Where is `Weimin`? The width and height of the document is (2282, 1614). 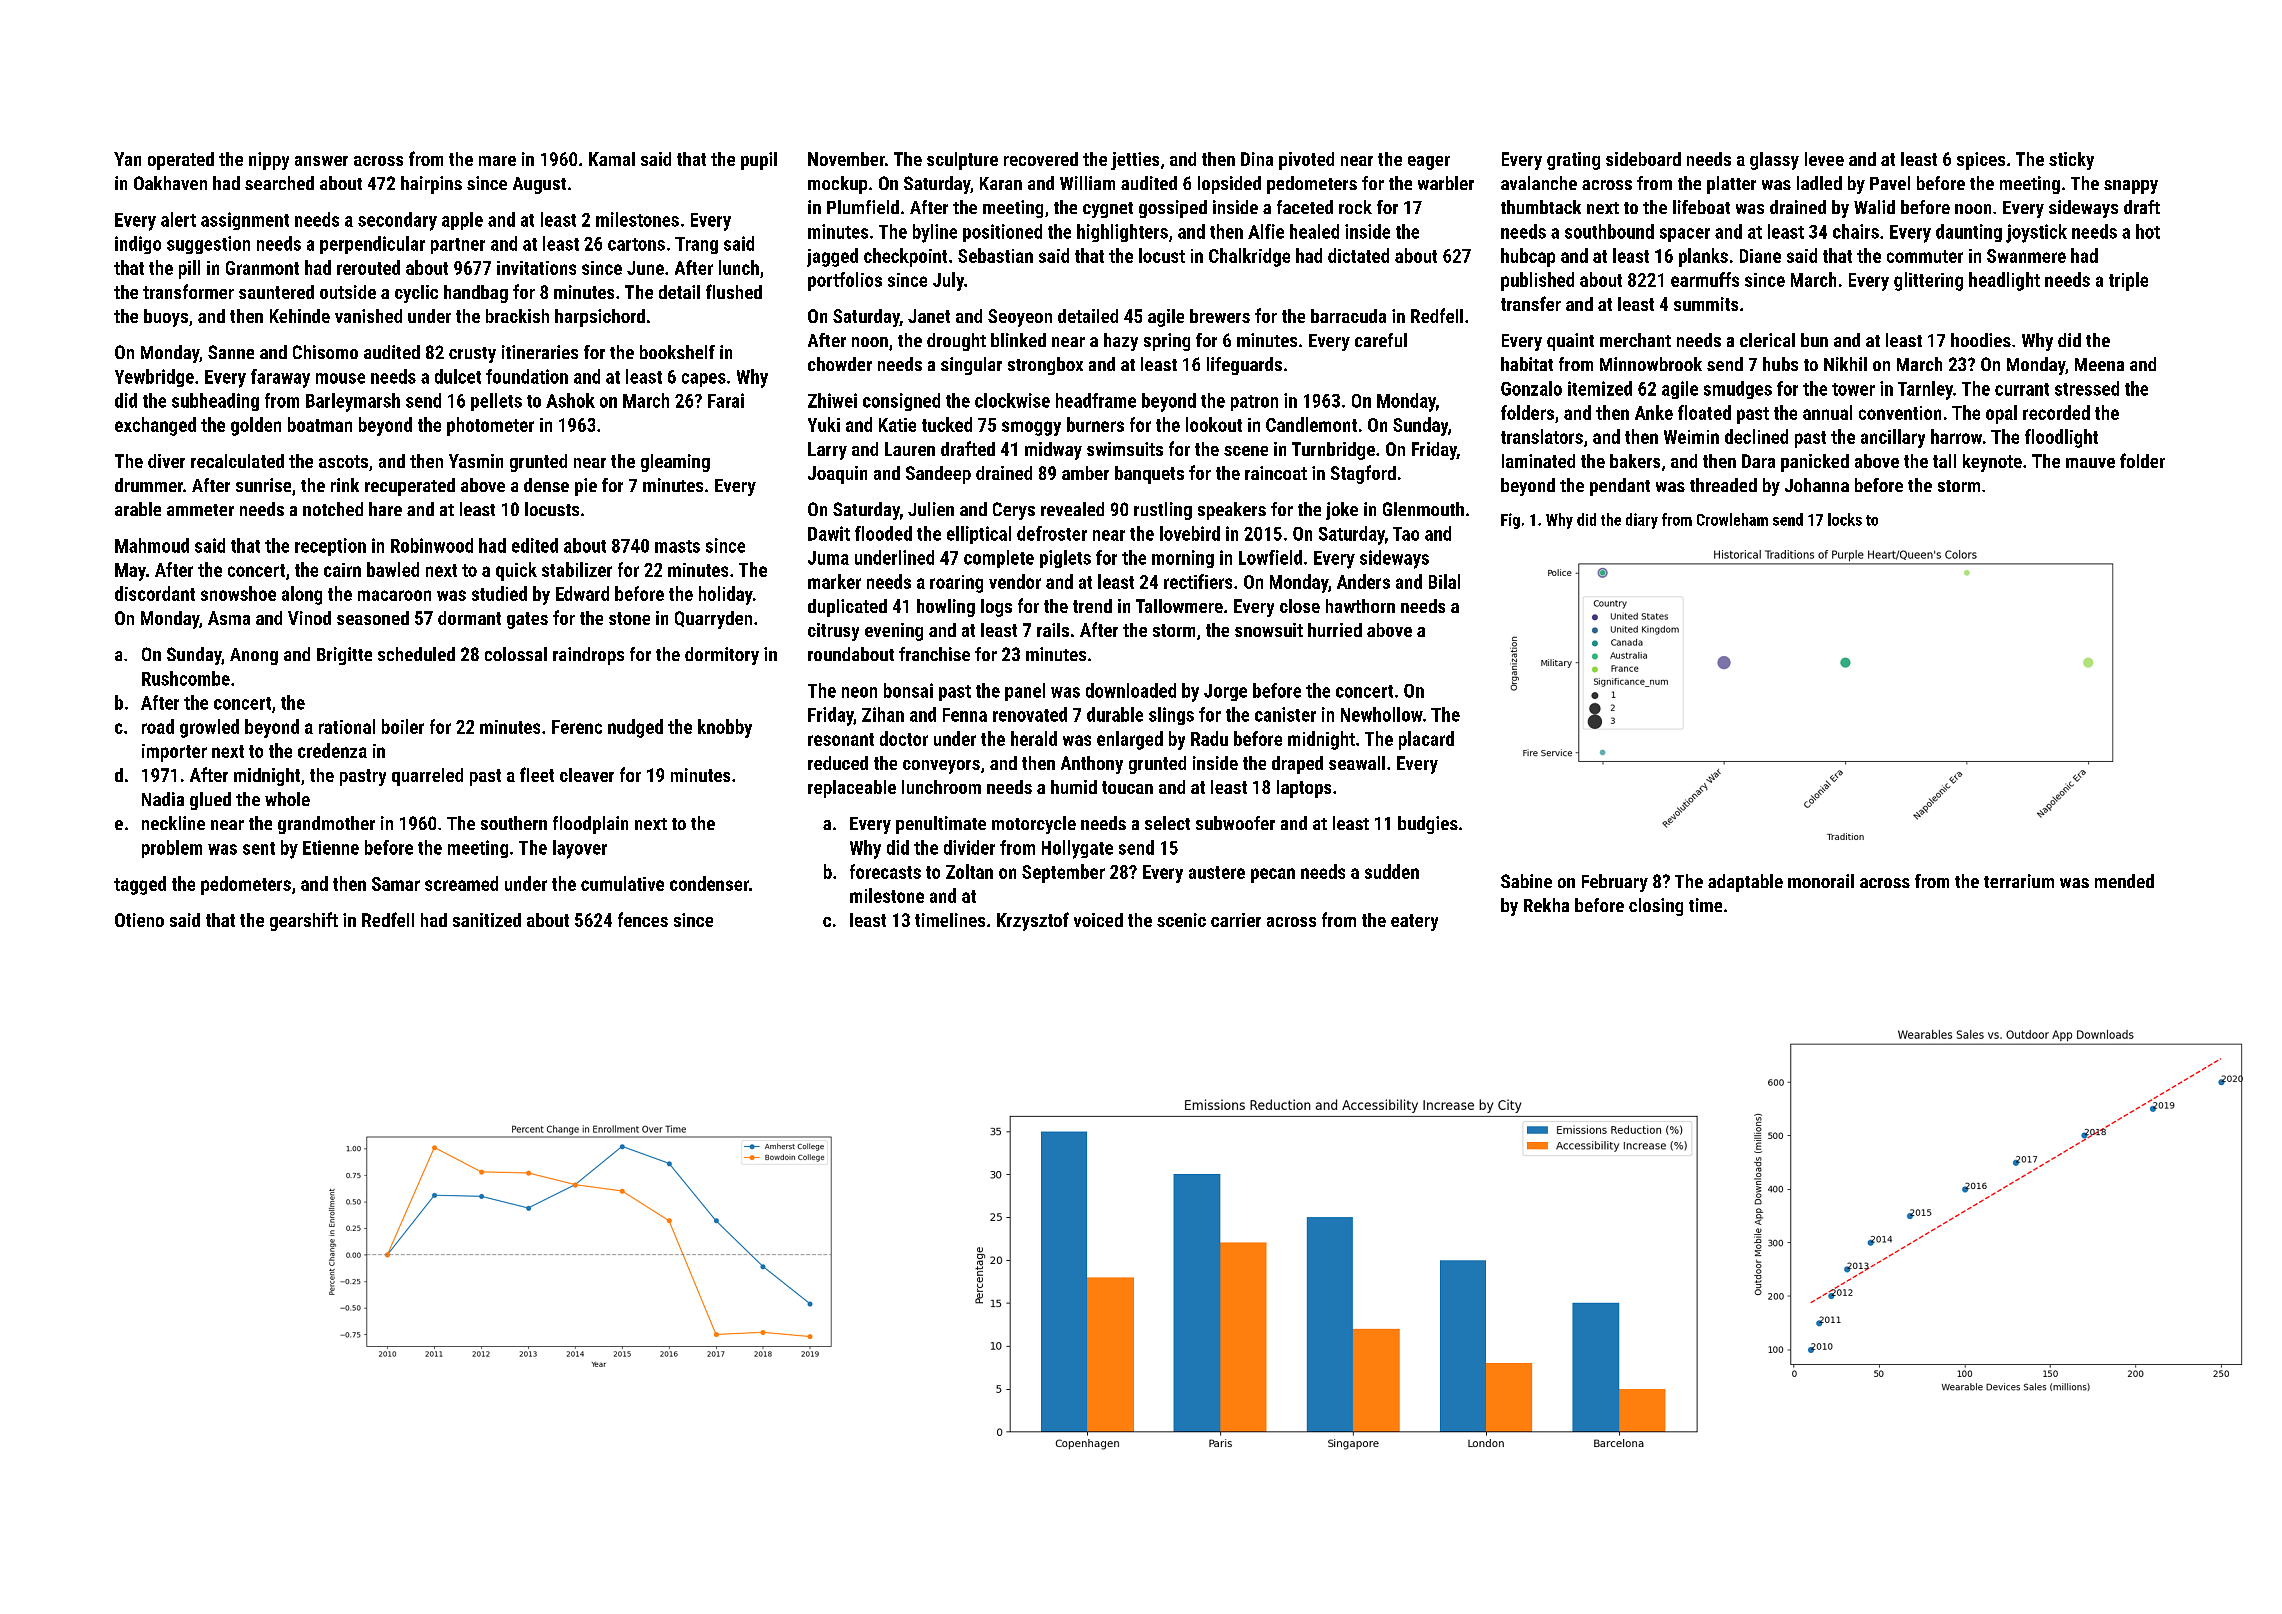 Weimin is located at coordinates (1691, 437).
